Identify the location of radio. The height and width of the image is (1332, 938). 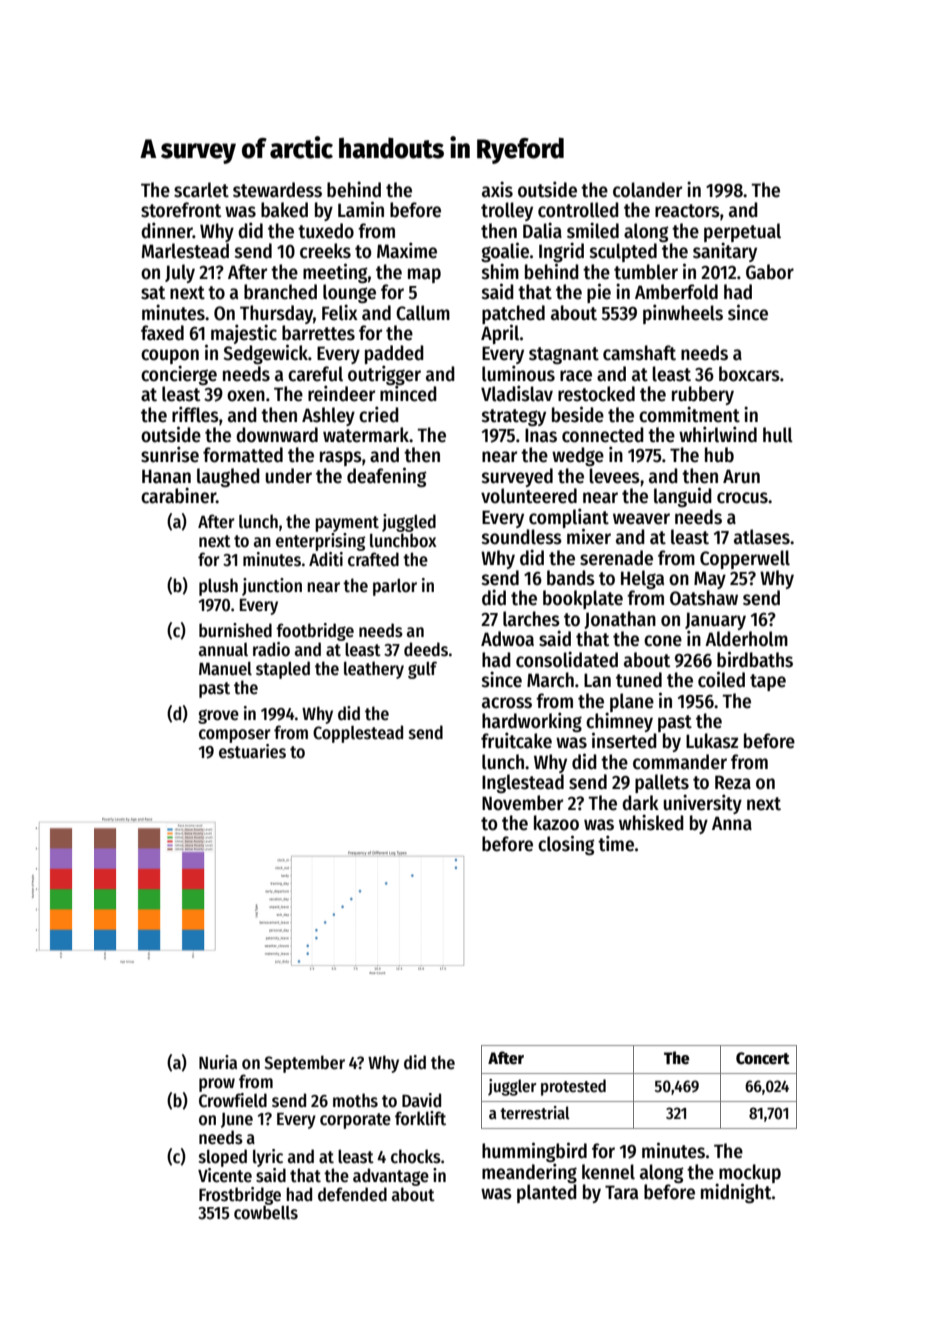
(271, 649).
